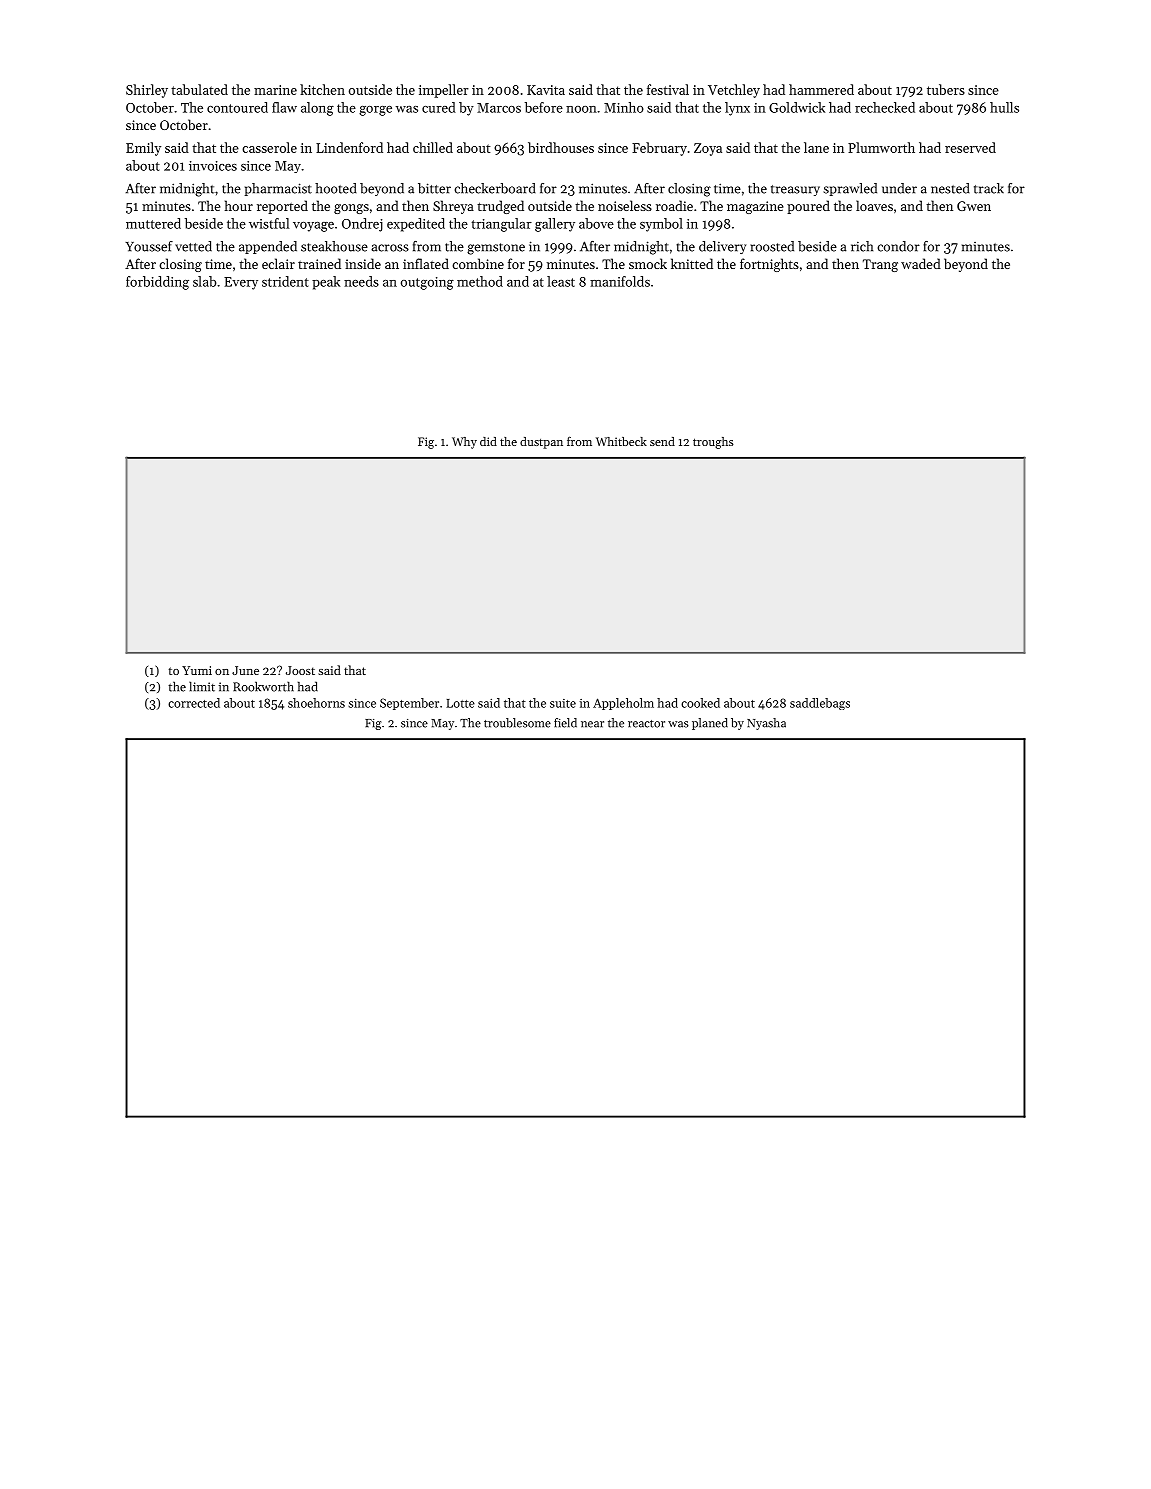  What do you see at coordinates (488, 441) in the screenshot?
I see `did` at bounding box center [488, 441].
